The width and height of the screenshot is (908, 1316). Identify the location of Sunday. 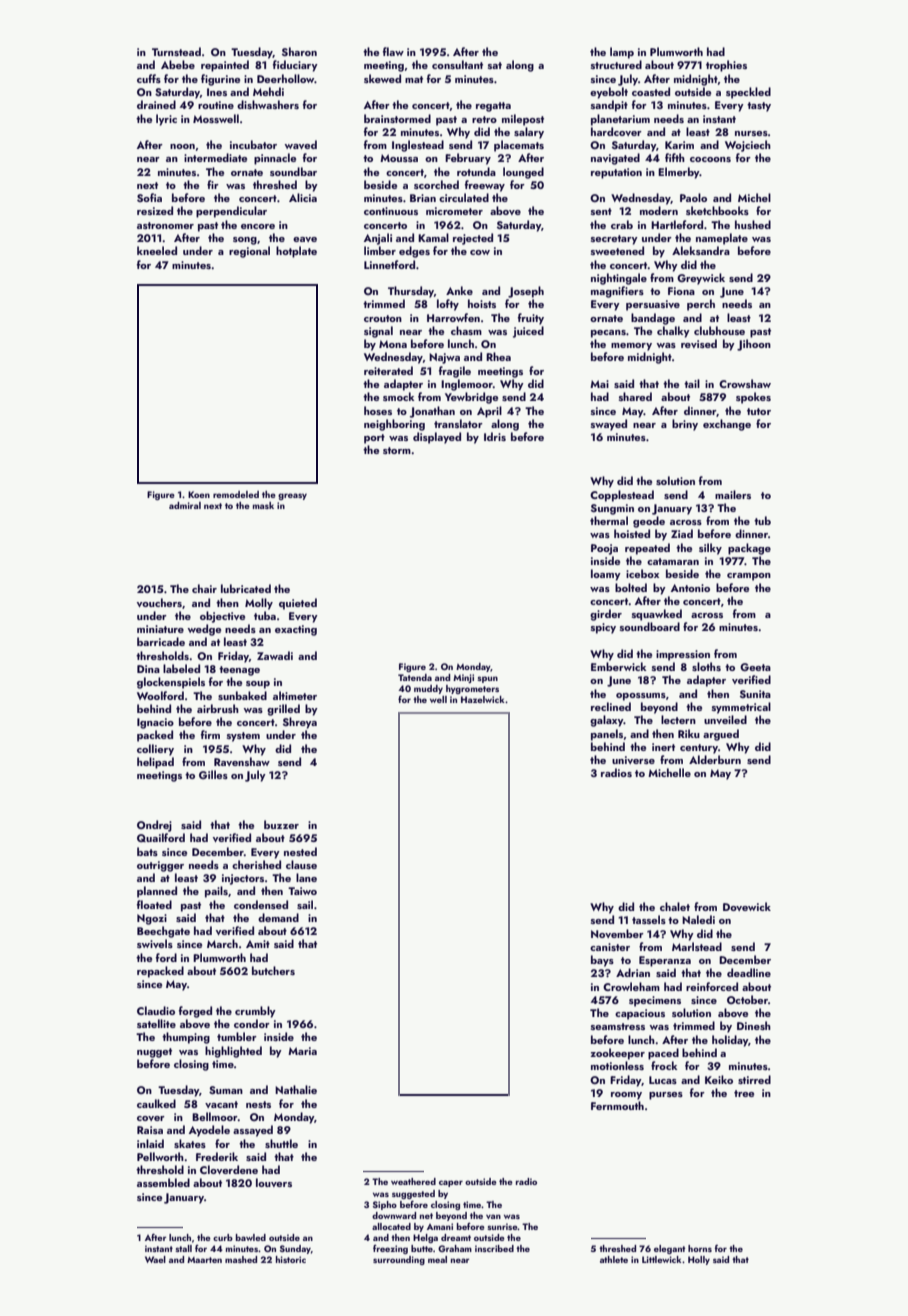
(295, 1249).
